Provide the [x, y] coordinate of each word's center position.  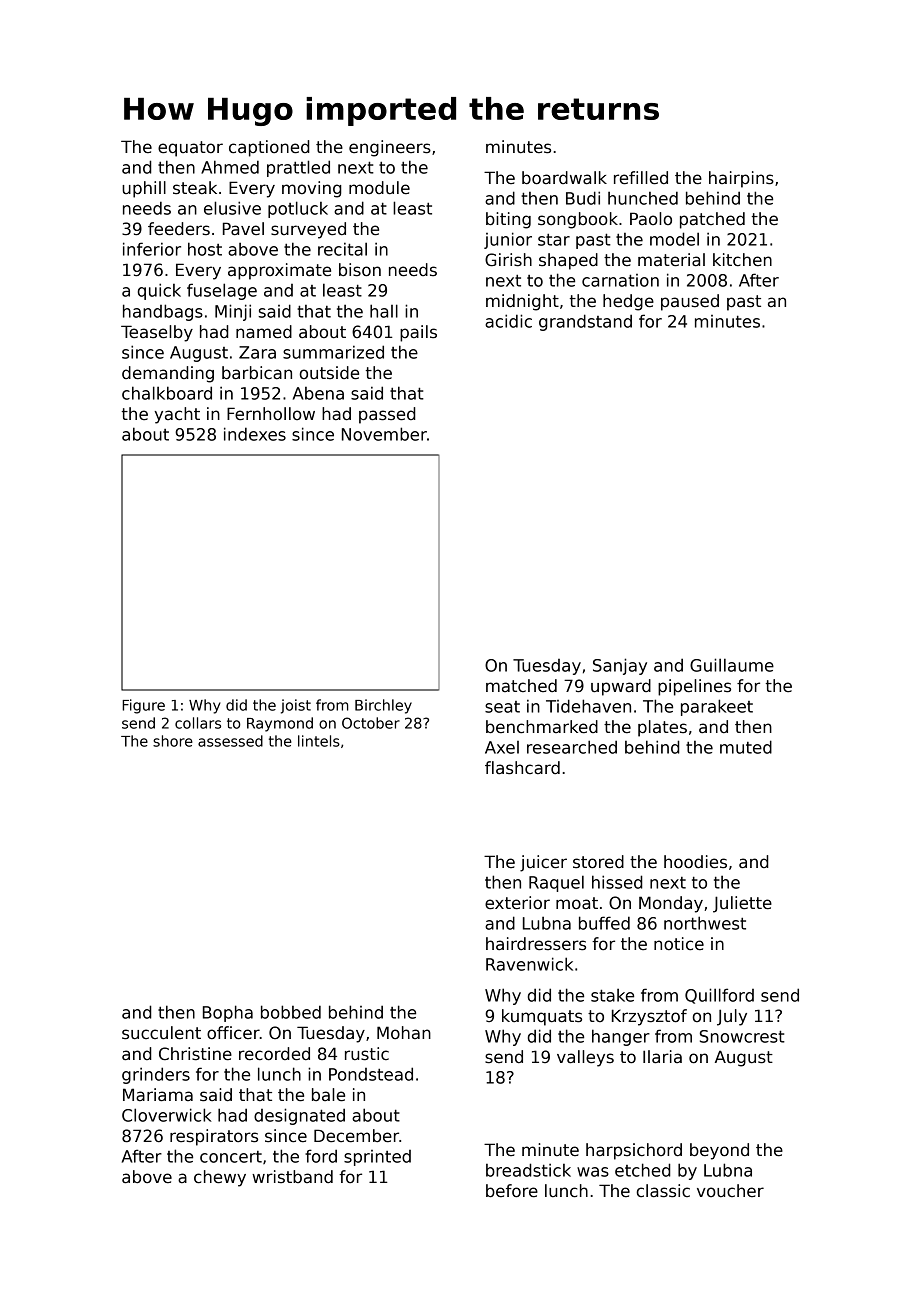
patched [712, 220]
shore [173, 741]
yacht [177, 415]
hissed [617, 882]
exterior [517, 903]
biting [508, 220]
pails [418, 333]
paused [690, 302]
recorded [274, 1054]
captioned [269, 148]
